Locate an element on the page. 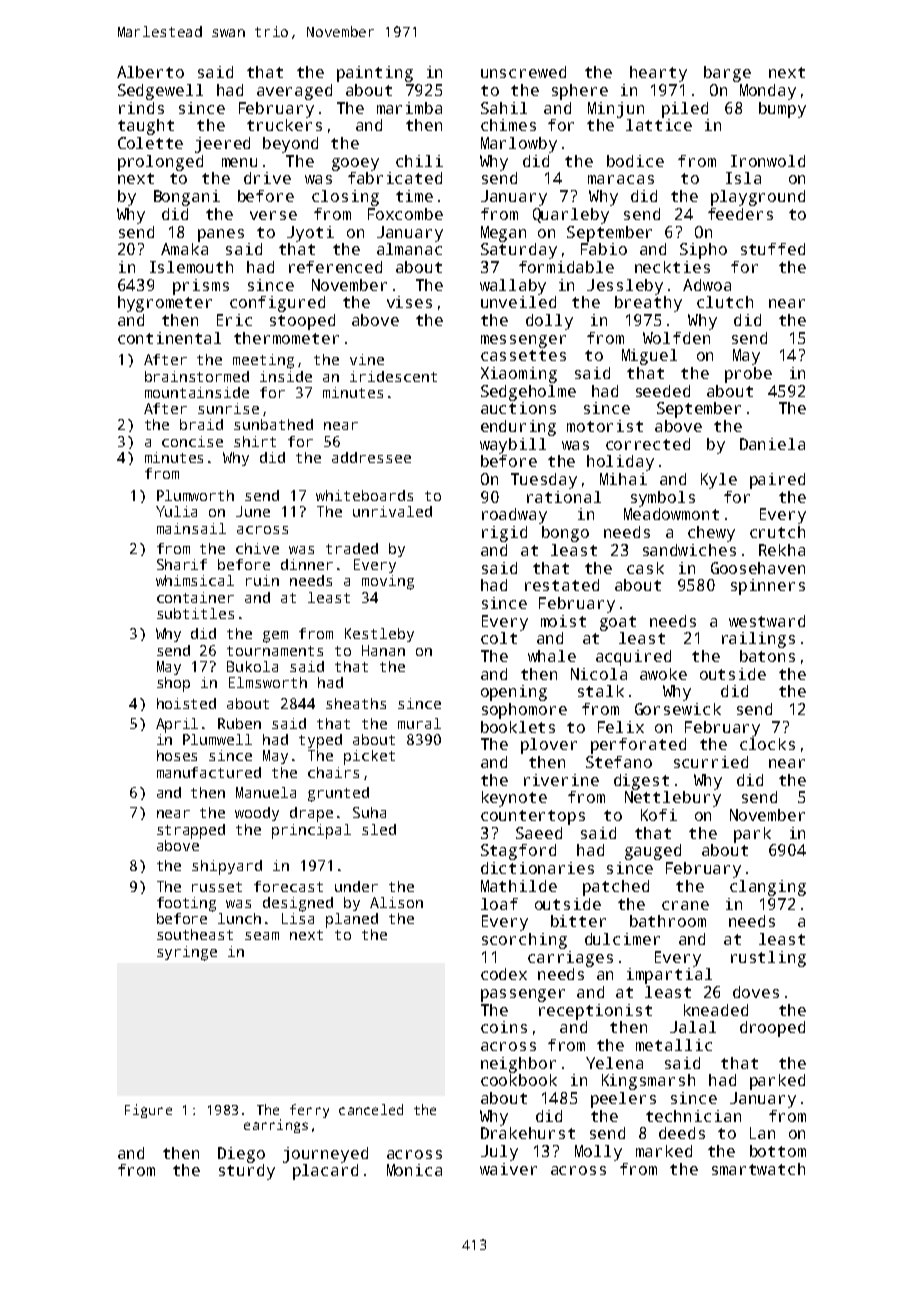  planed is located at coordinates (352, 920).
